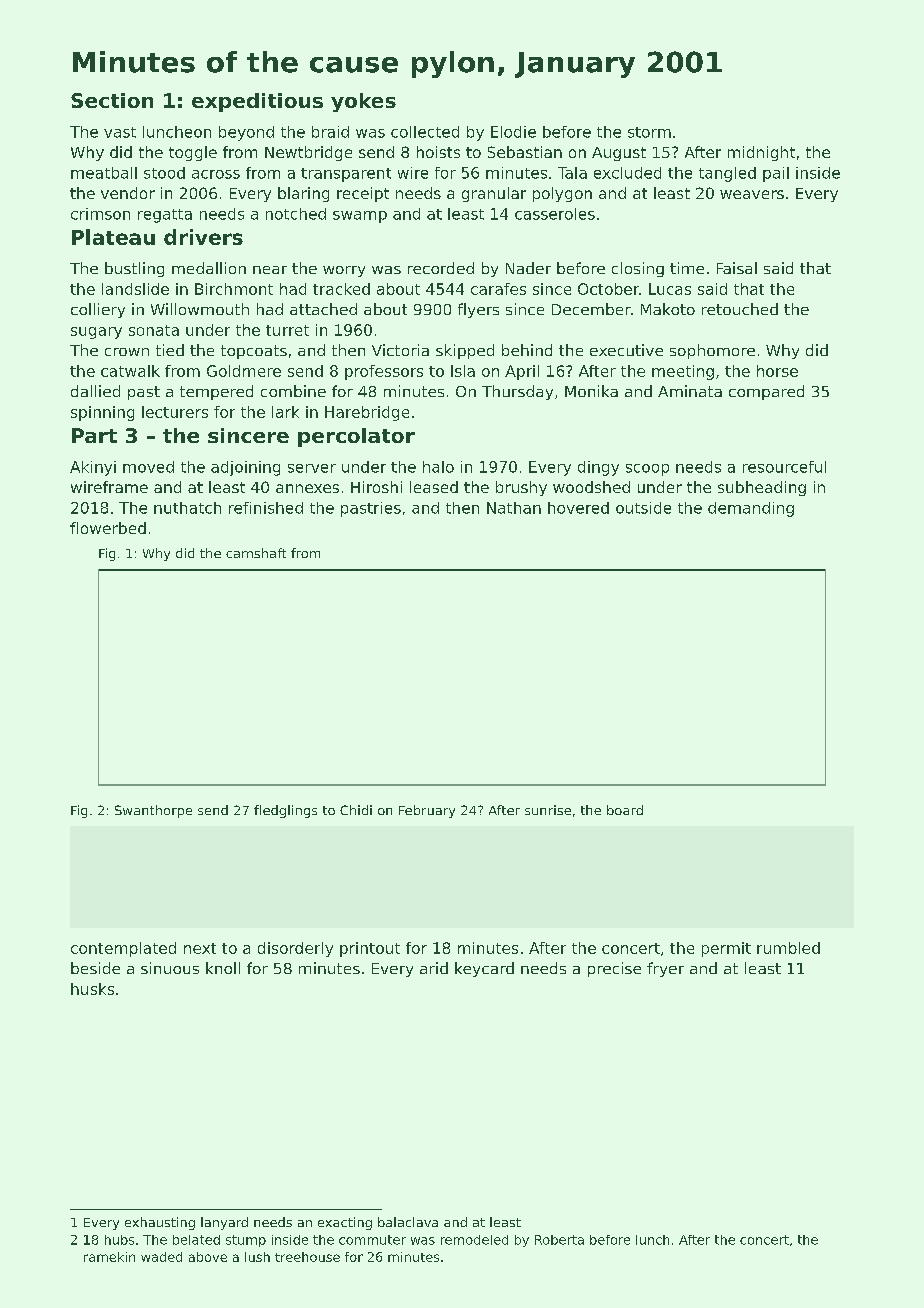 Image resolution: width=924 pixels, height=1308 pixels. What do you see at coordinates (427, 811) in the page?
I see `February` at bounding box center [427, 811].
